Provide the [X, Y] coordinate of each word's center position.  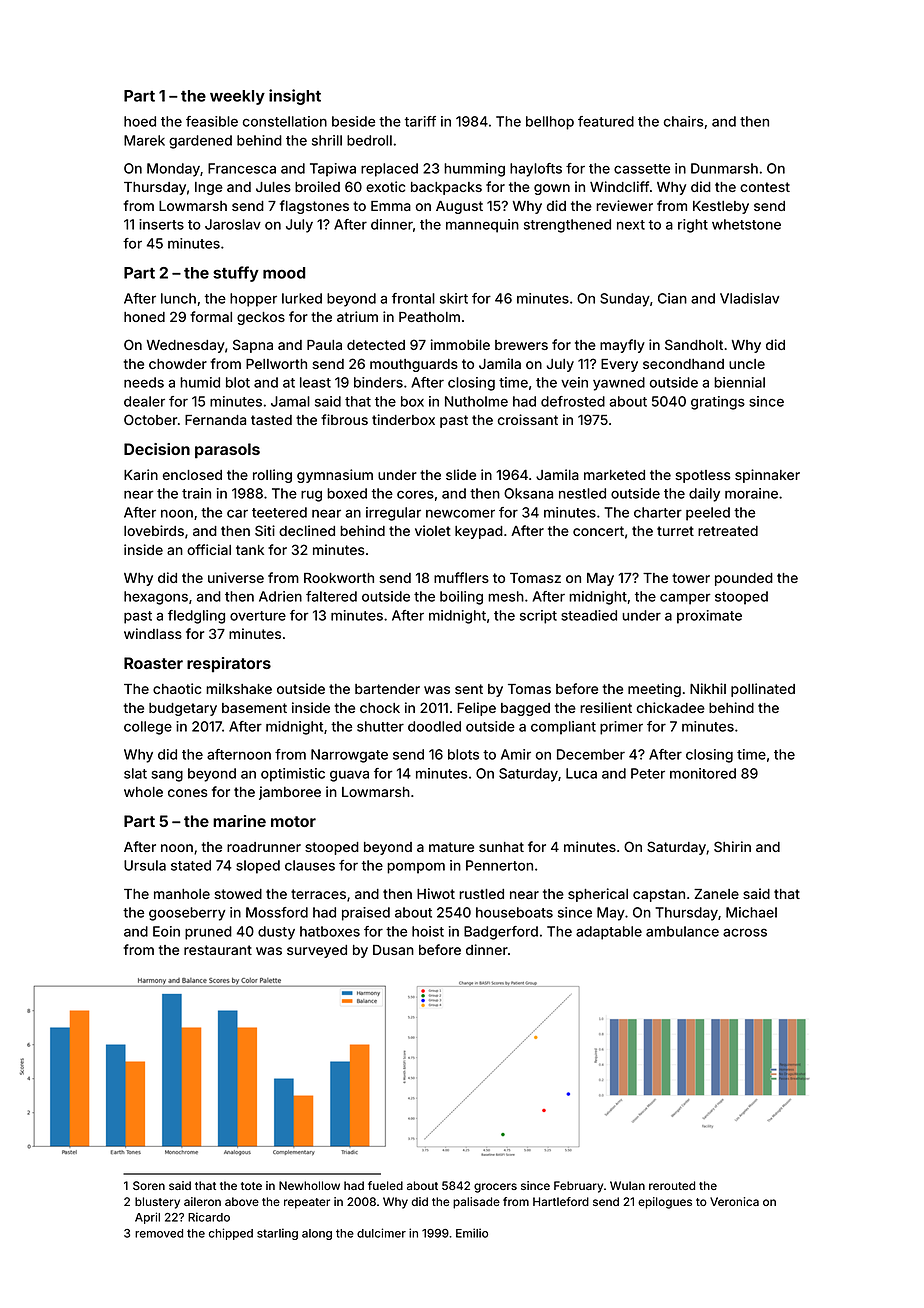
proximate [709, 617]
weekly [237, 97]
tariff [420, 121]
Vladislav [749, 298]
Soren [149, 1185]
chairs [684, 121]
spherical [598, 895]
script [538, 617]
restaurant [218, 950]
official [209, 549]
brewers [521, 345]
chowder [178, 364]
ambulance [682, 931]
